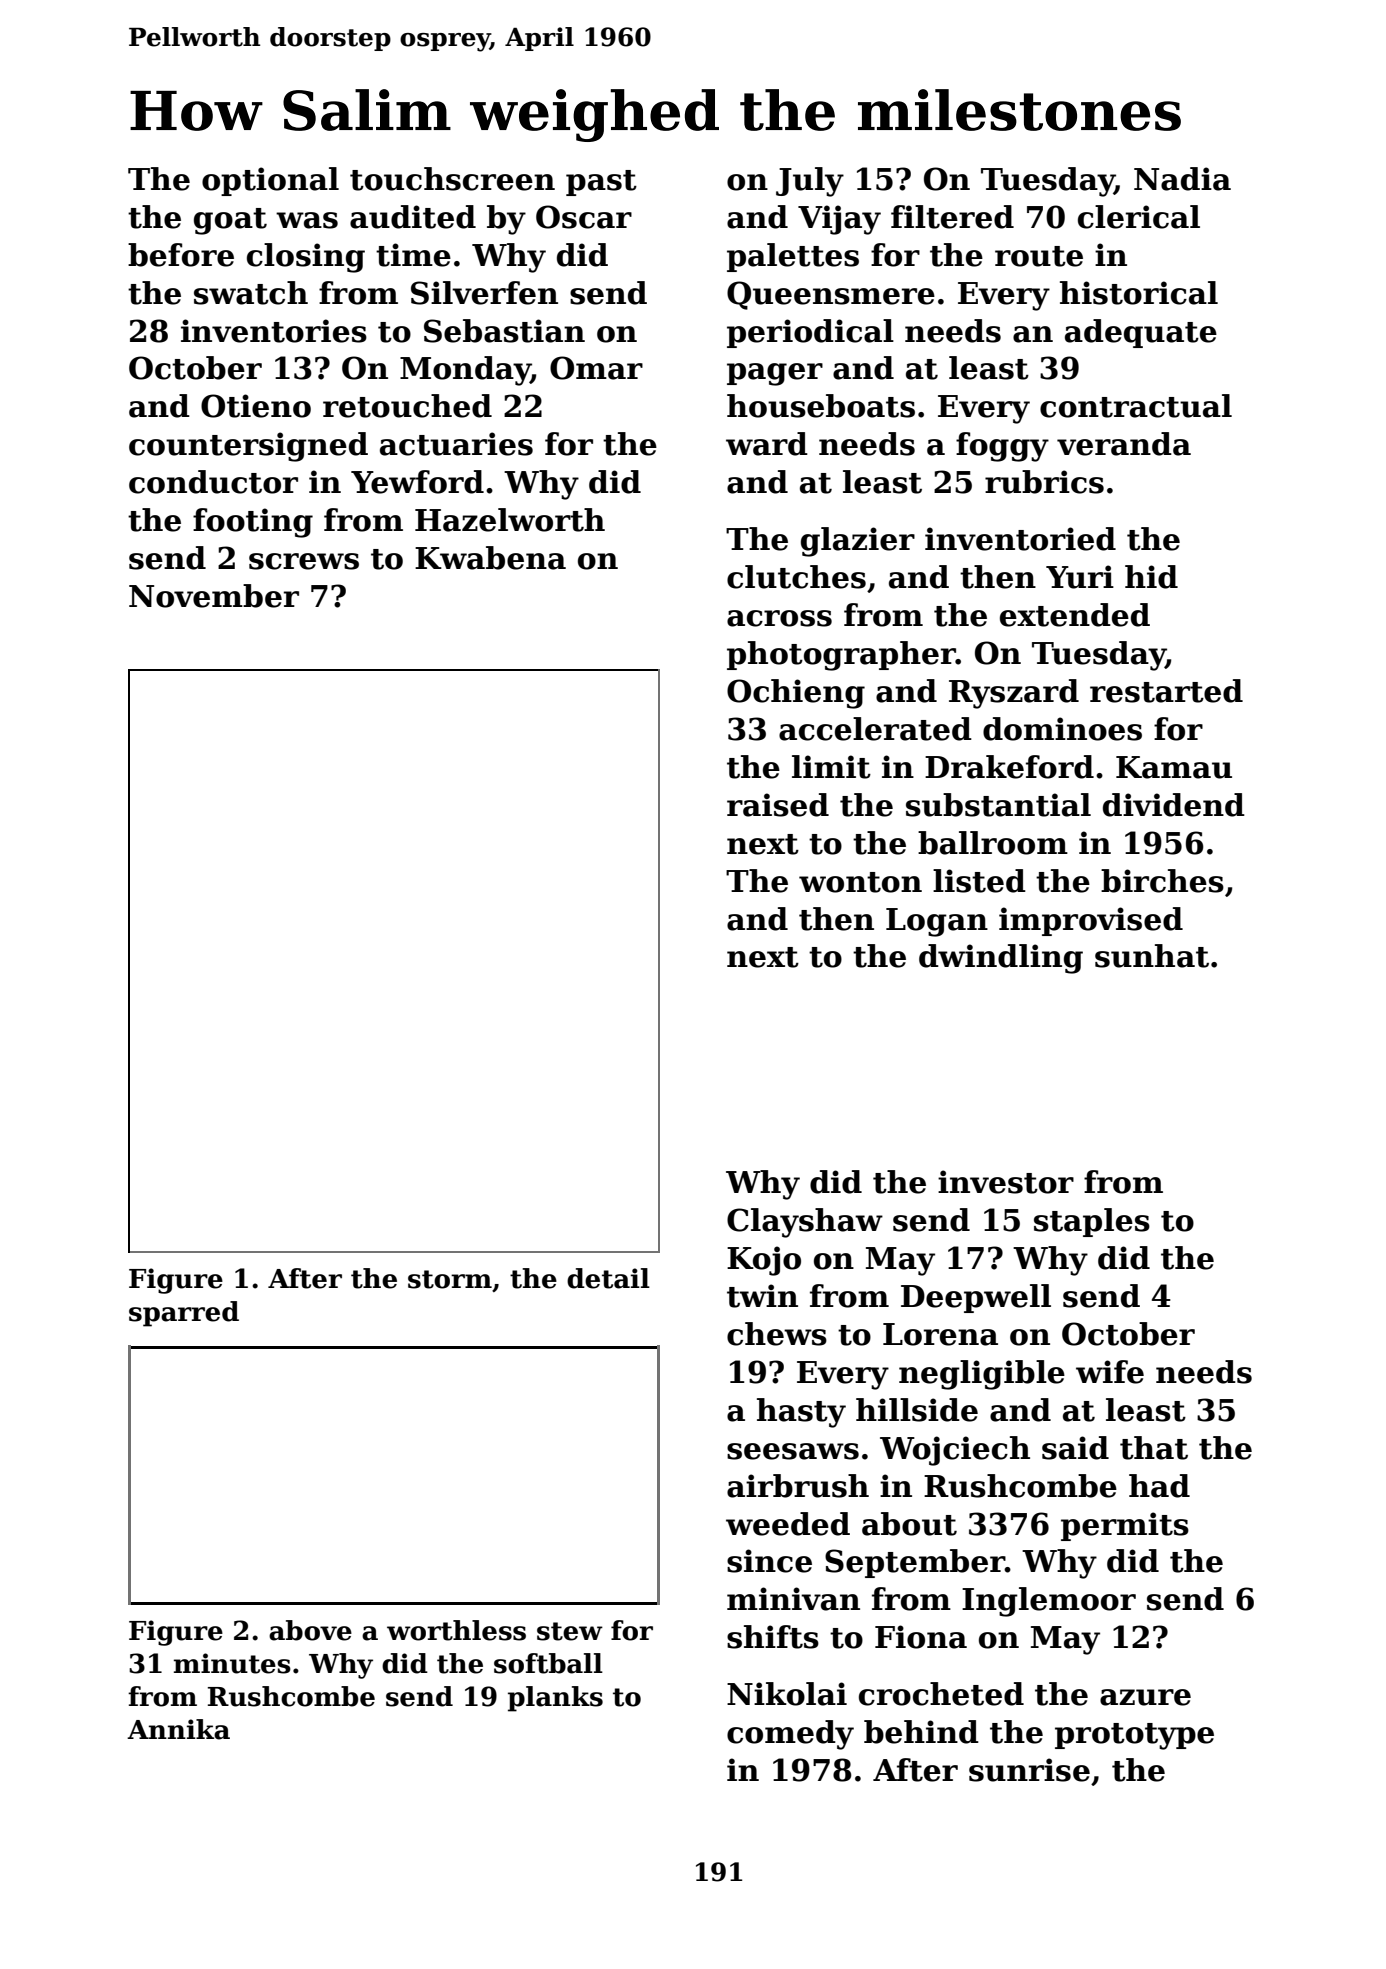 This page has height=1969, width=1386. I want to click on staples, so click(1092, 1222).
